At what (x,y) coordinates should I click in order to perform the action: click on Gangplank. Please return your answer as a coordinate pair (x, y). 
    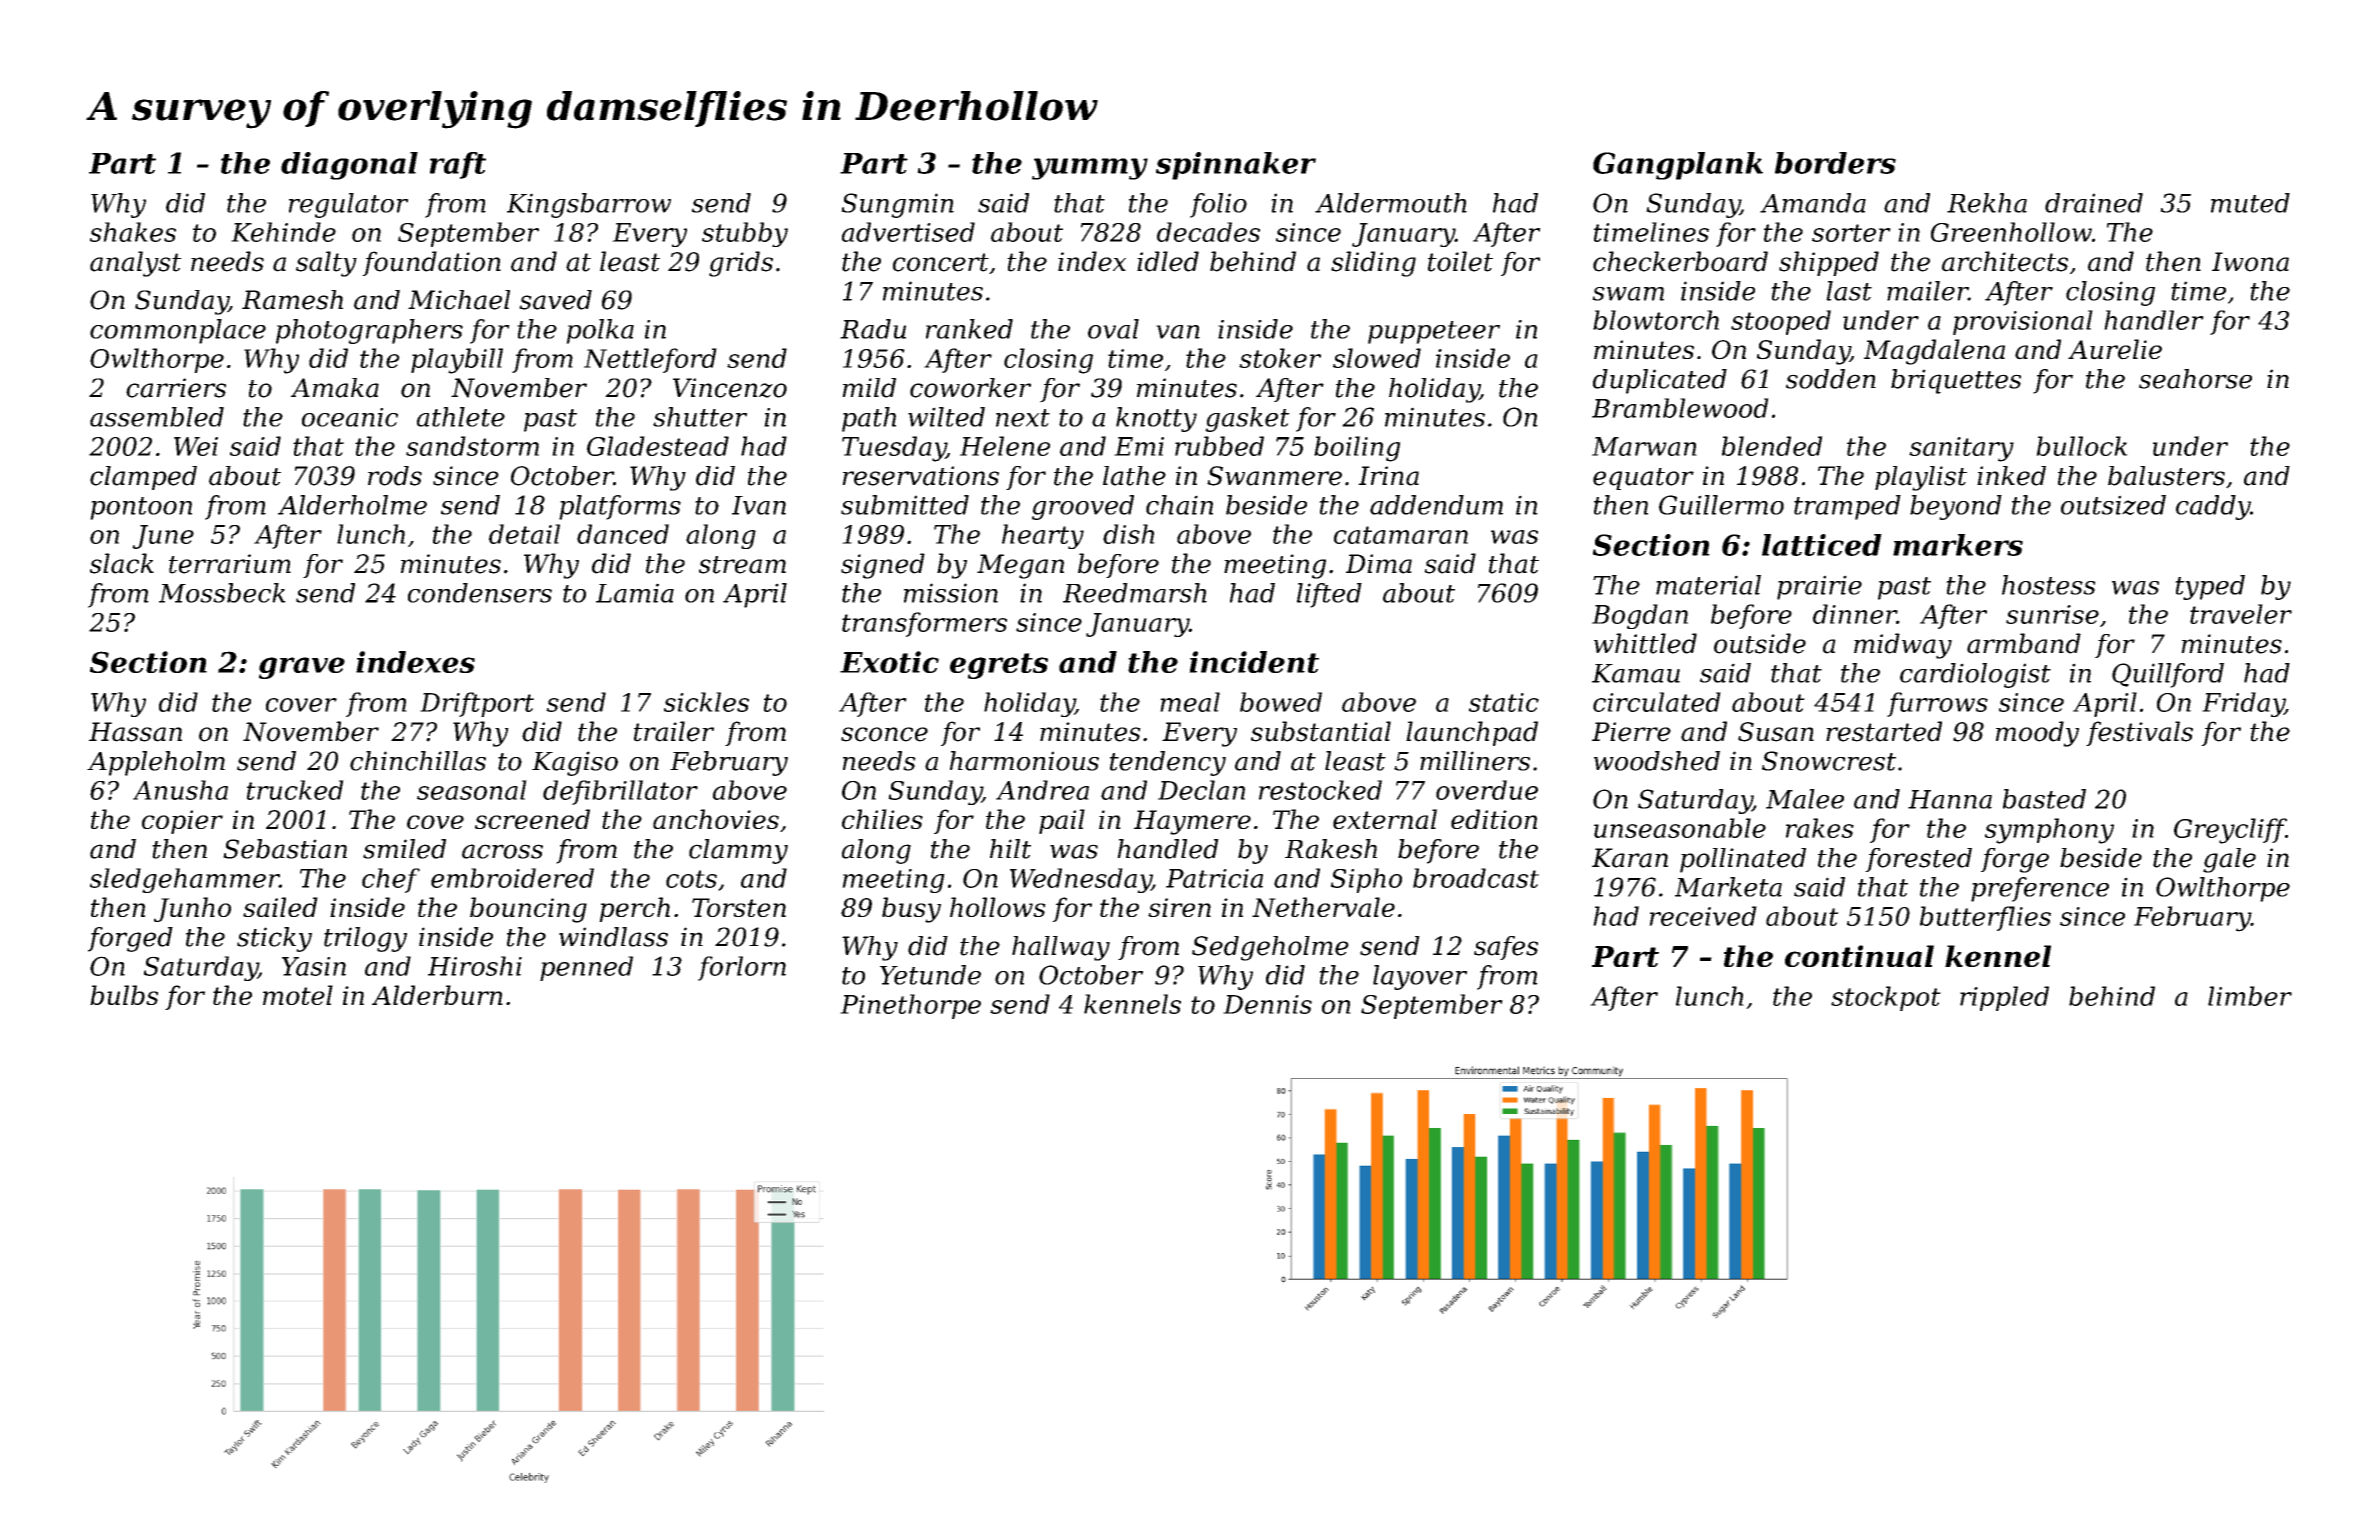
    Looking at the image, I should click on (1678, 166).
